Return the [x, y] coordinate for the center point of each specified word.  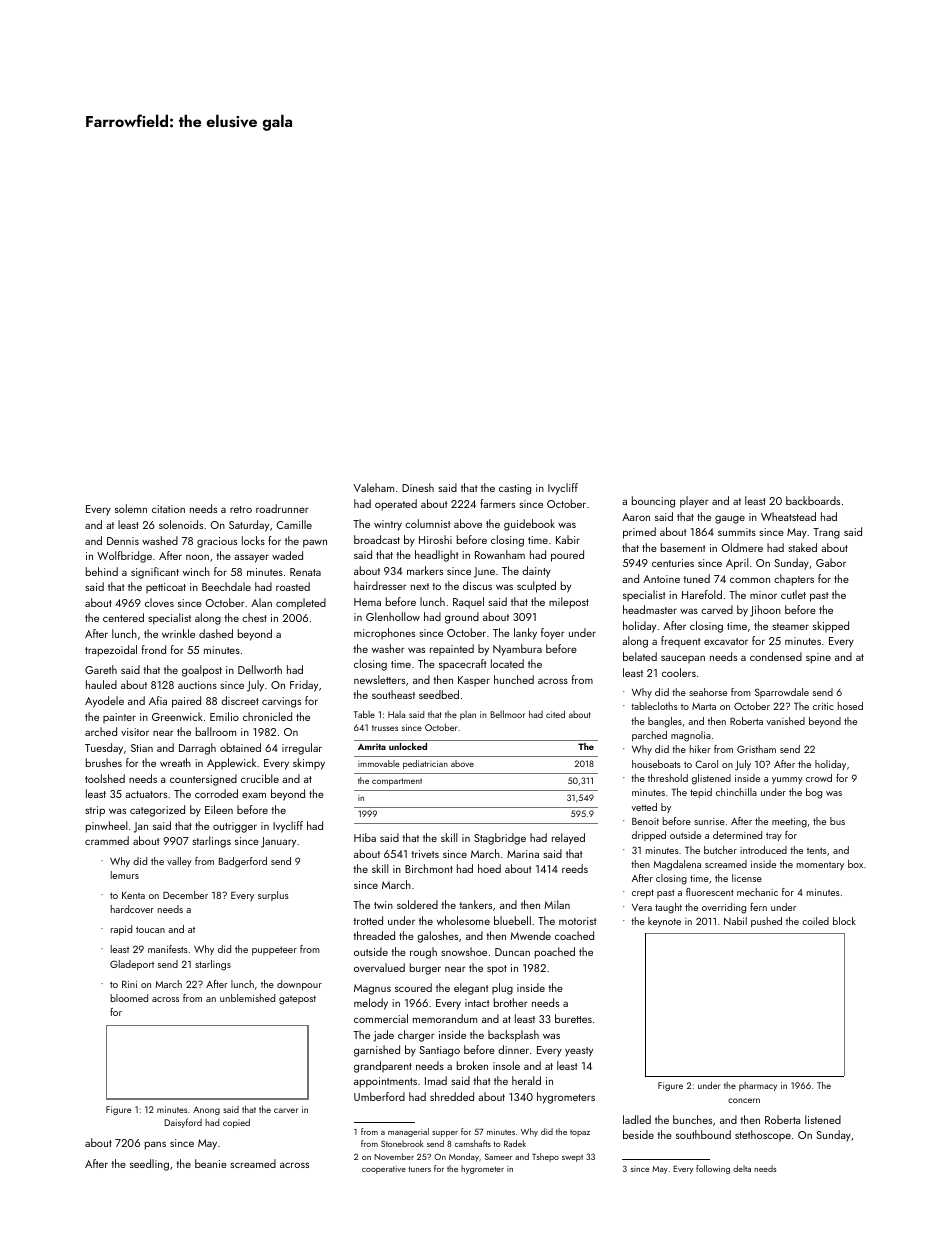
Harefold [702, 594]
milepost [569, 603]
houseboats [656, 764]
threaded [374, 935]
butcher [720, 850]
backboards [813, 500]
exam [254, 795]
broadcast [377, 539]
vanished [785, 721]
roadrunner [282, 508]
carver [286, 1110]
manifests [168, 949]
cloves [159, 602]
